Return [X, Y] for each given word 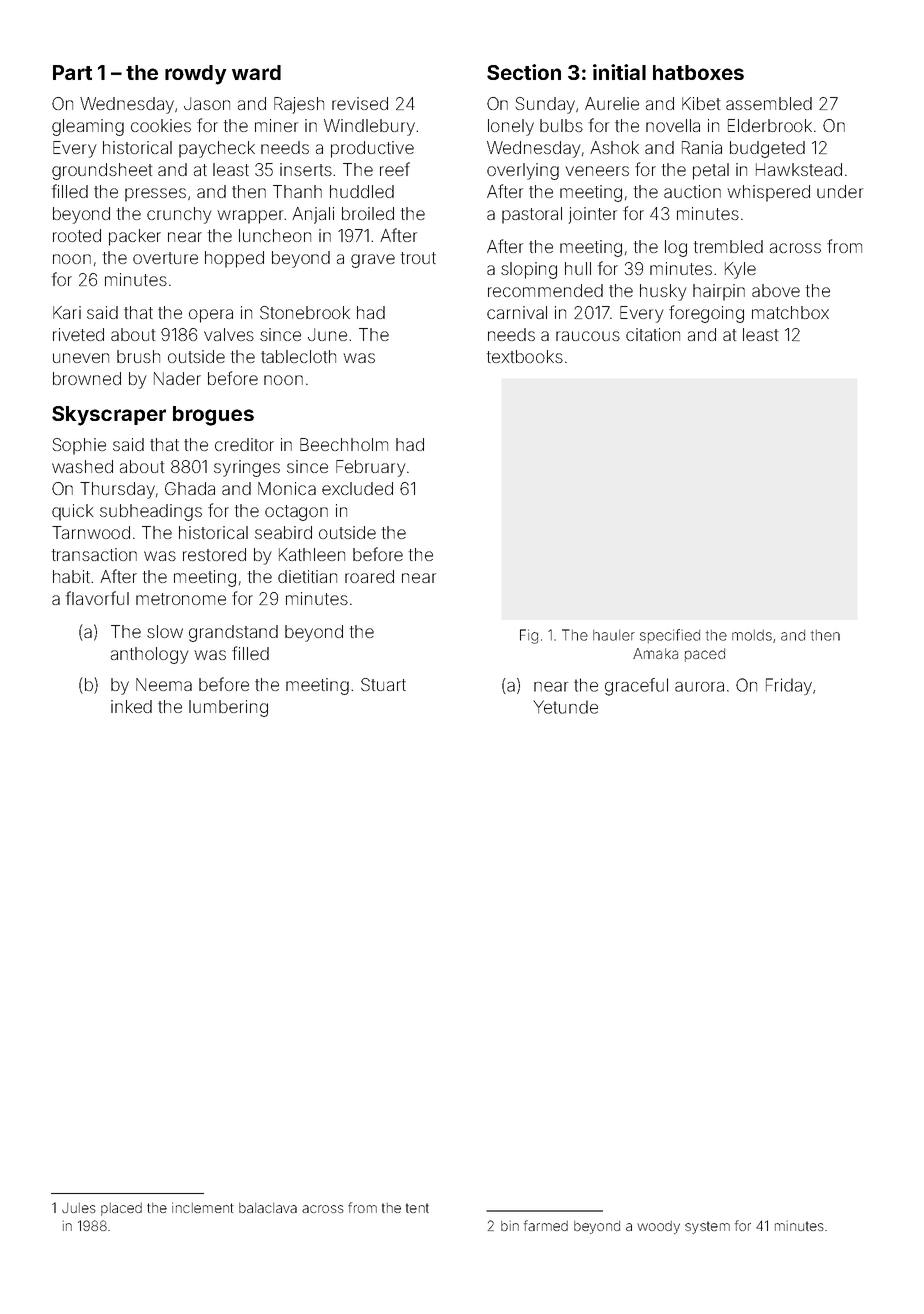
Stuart [383, 684]
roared [369, 576]
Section [524, 72]
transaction [94, 554]
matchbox [790, 312]
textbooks [525, 356]
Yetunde [565, 707]
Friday [789, 686]
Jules [79, 1208]
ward [256, 72]
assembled [769, 103]
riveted [78, 334]
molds [752, 635]
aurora [699, 687]
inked [131, 706]
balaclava [268, 1208]
